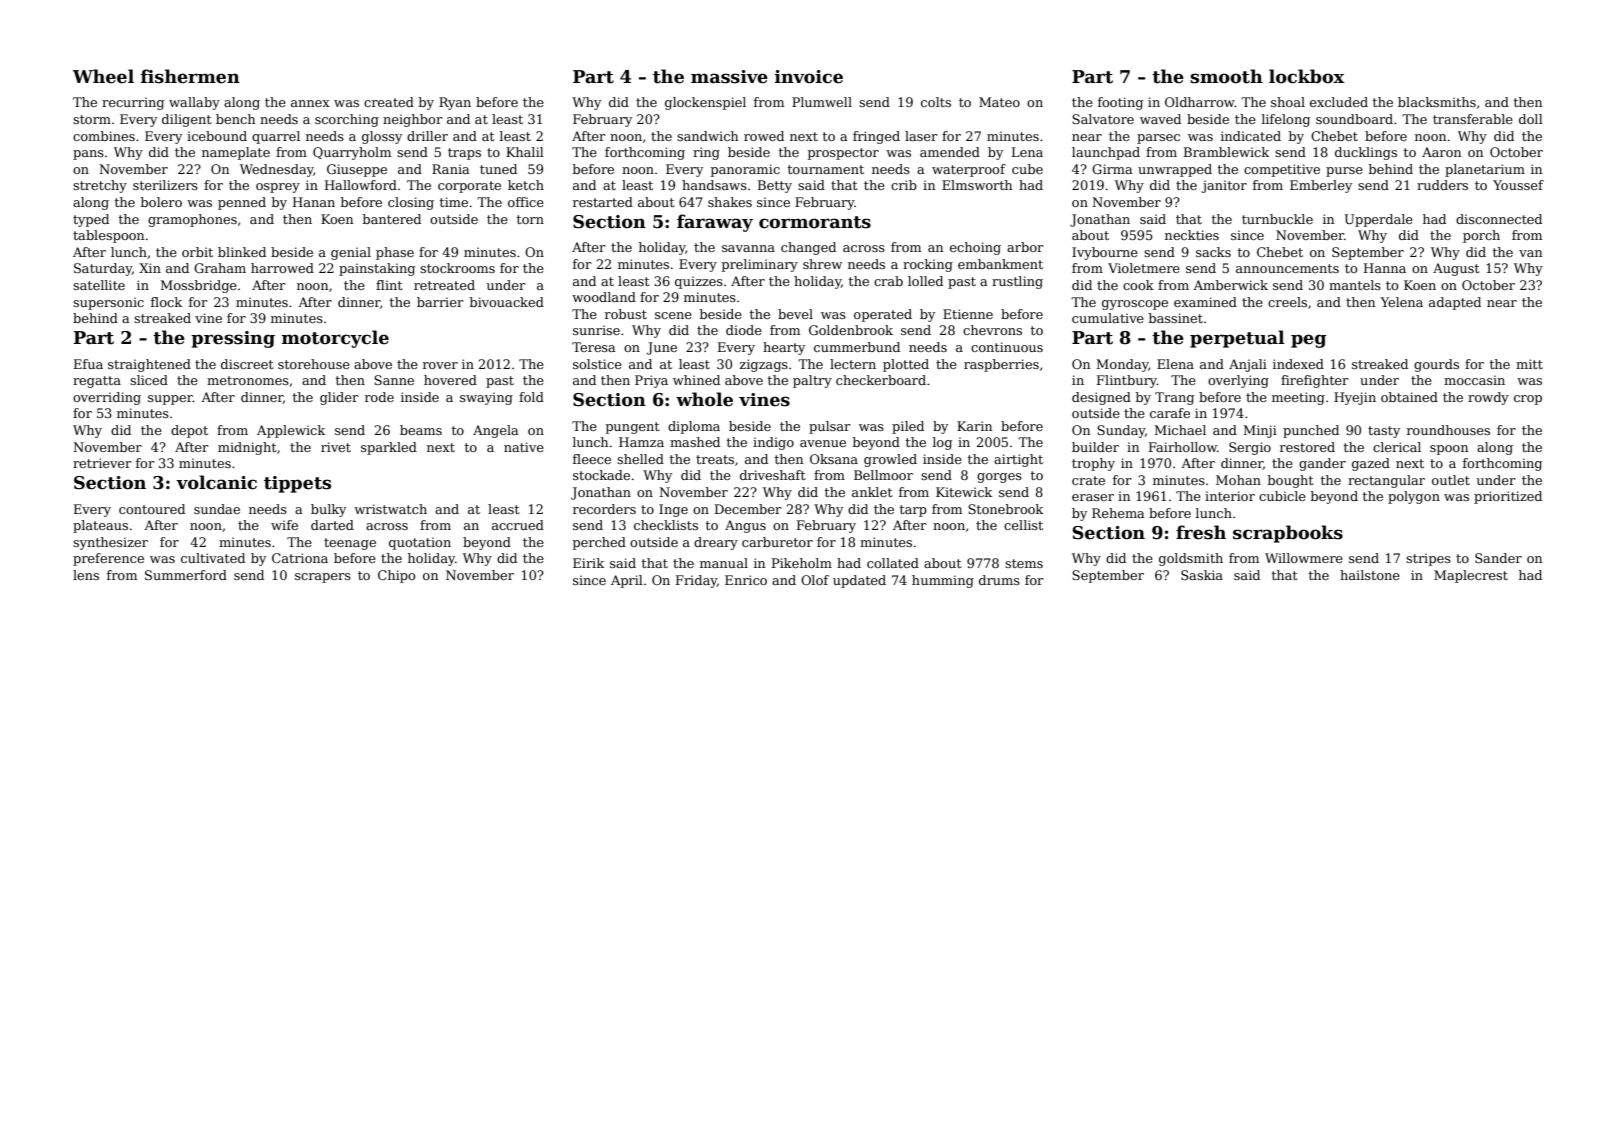 The image size is (1616, 1143). Describe the element at coordinates (744, 330) in the document. I see `diode` at that location.
